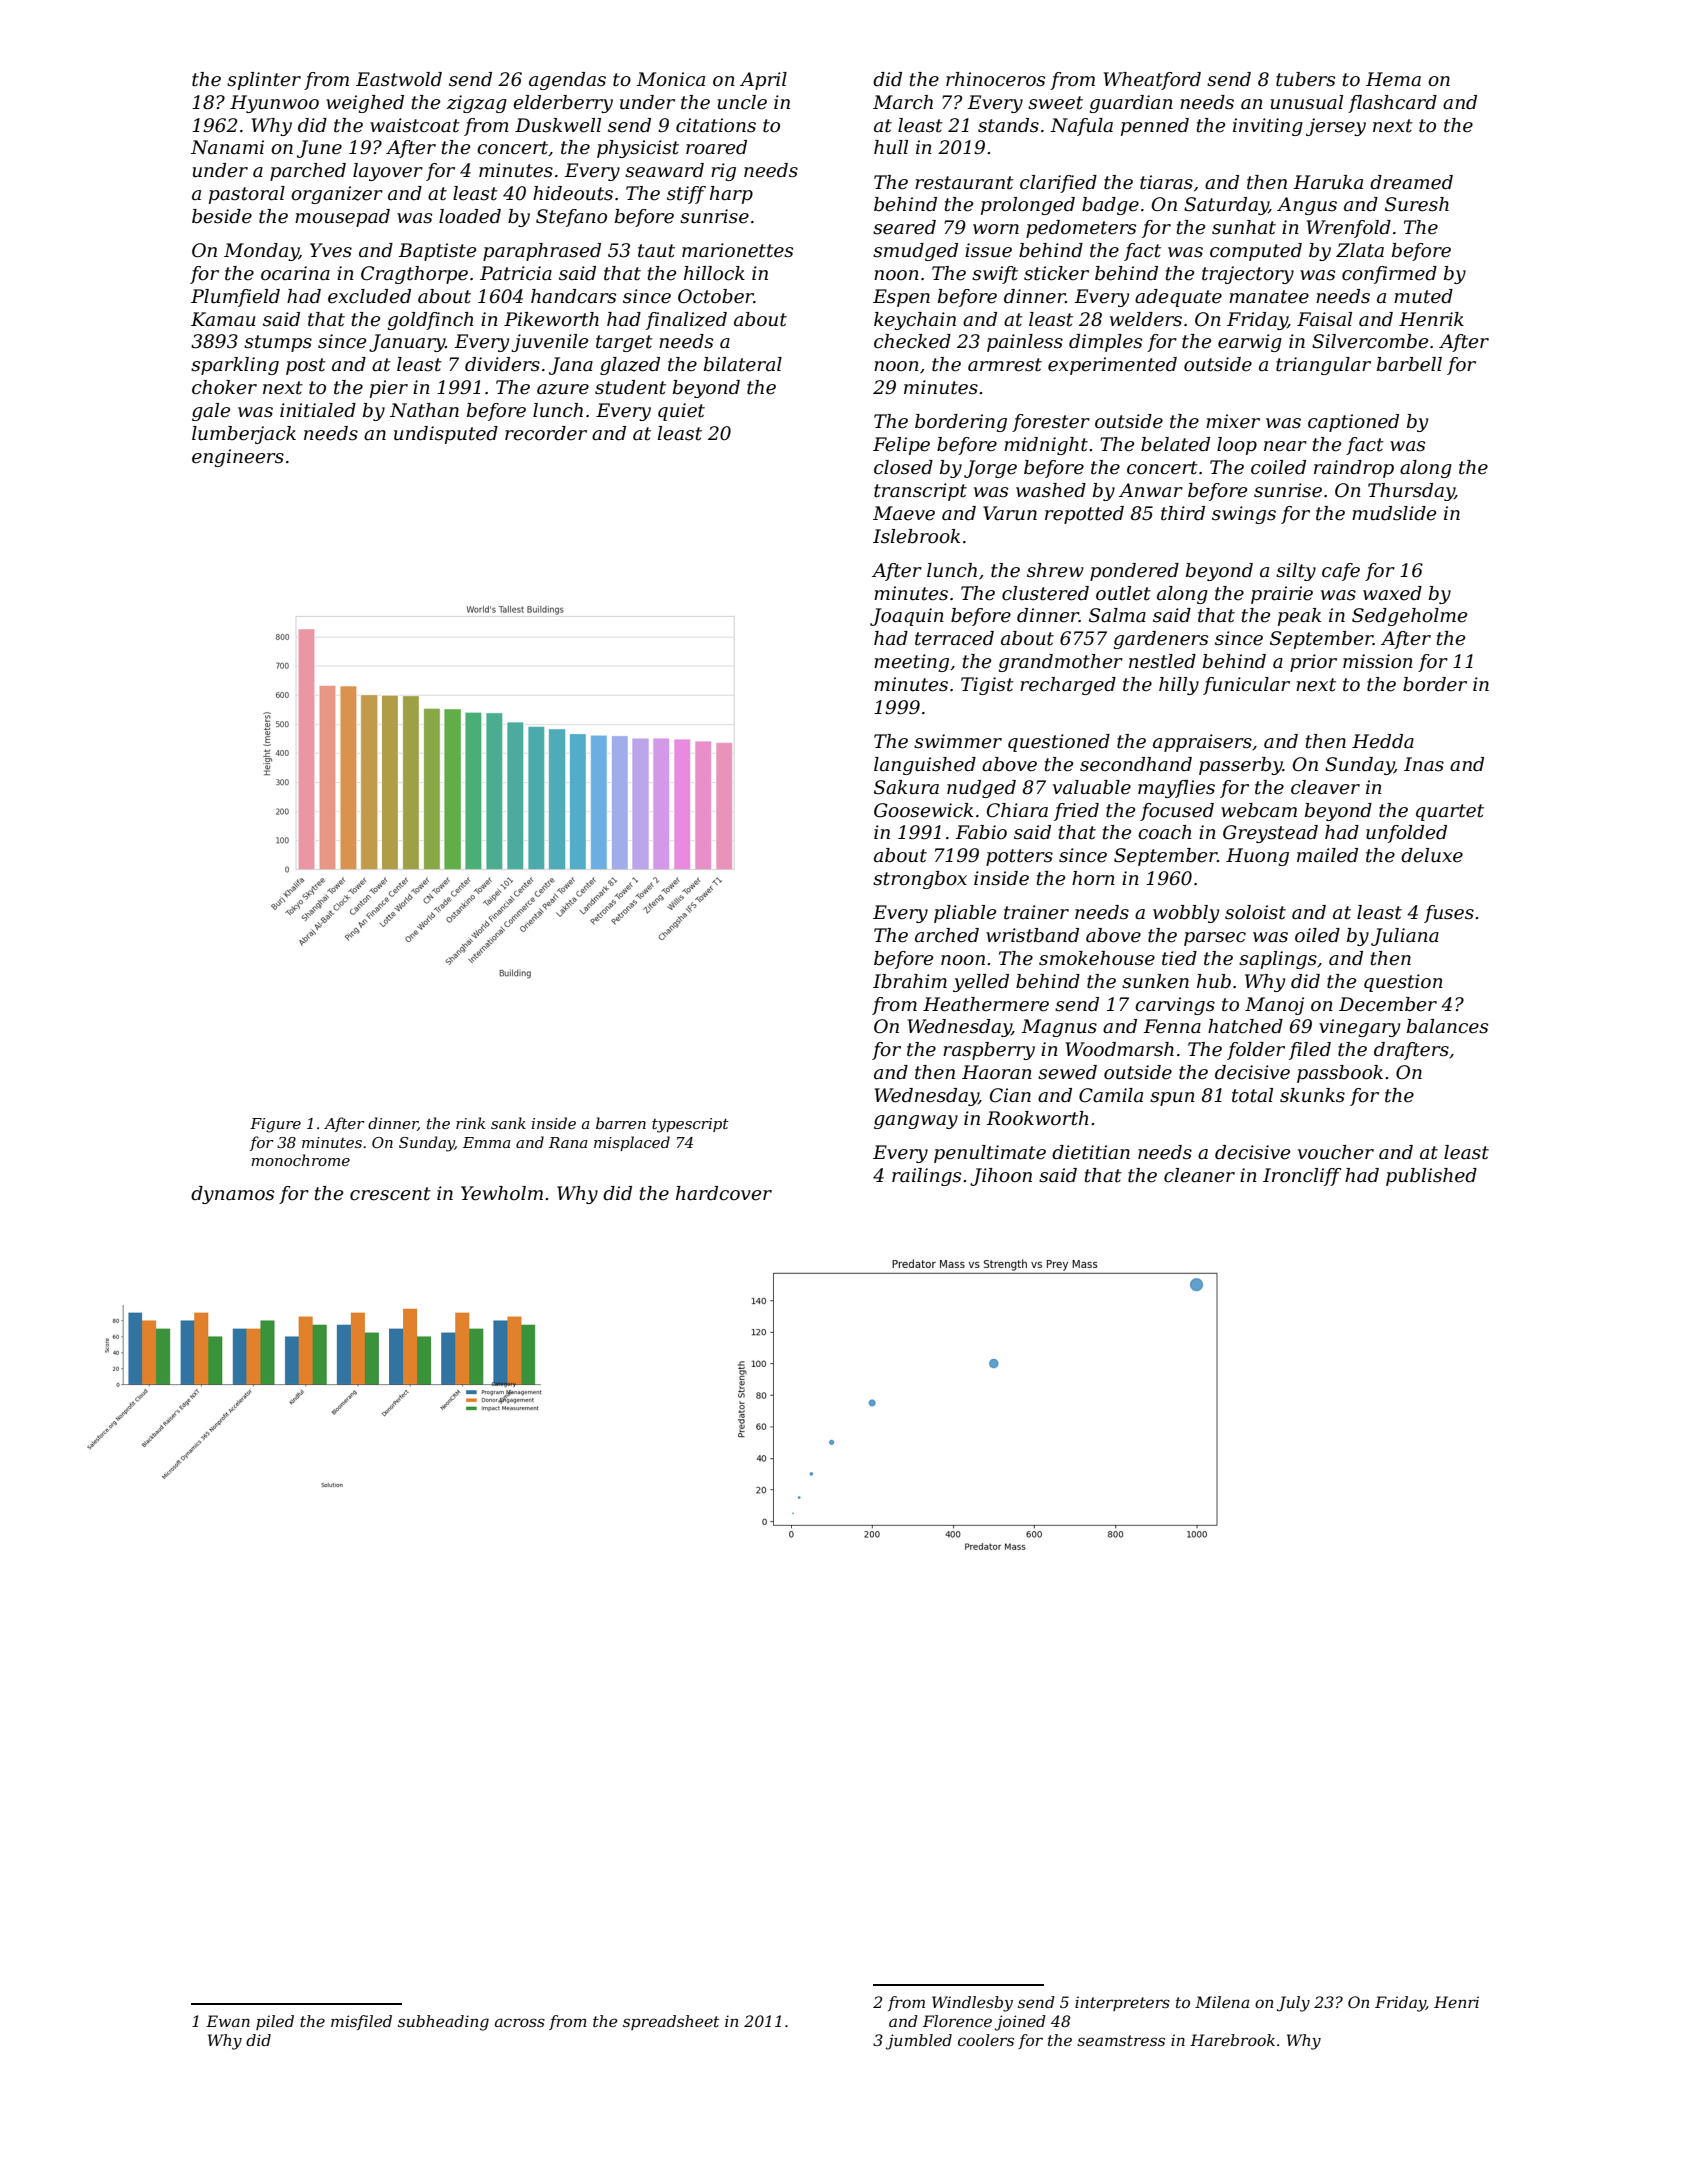 The width and height of the page is (1683, 2178). I want to click on Milena, so click(1222, 2002).
